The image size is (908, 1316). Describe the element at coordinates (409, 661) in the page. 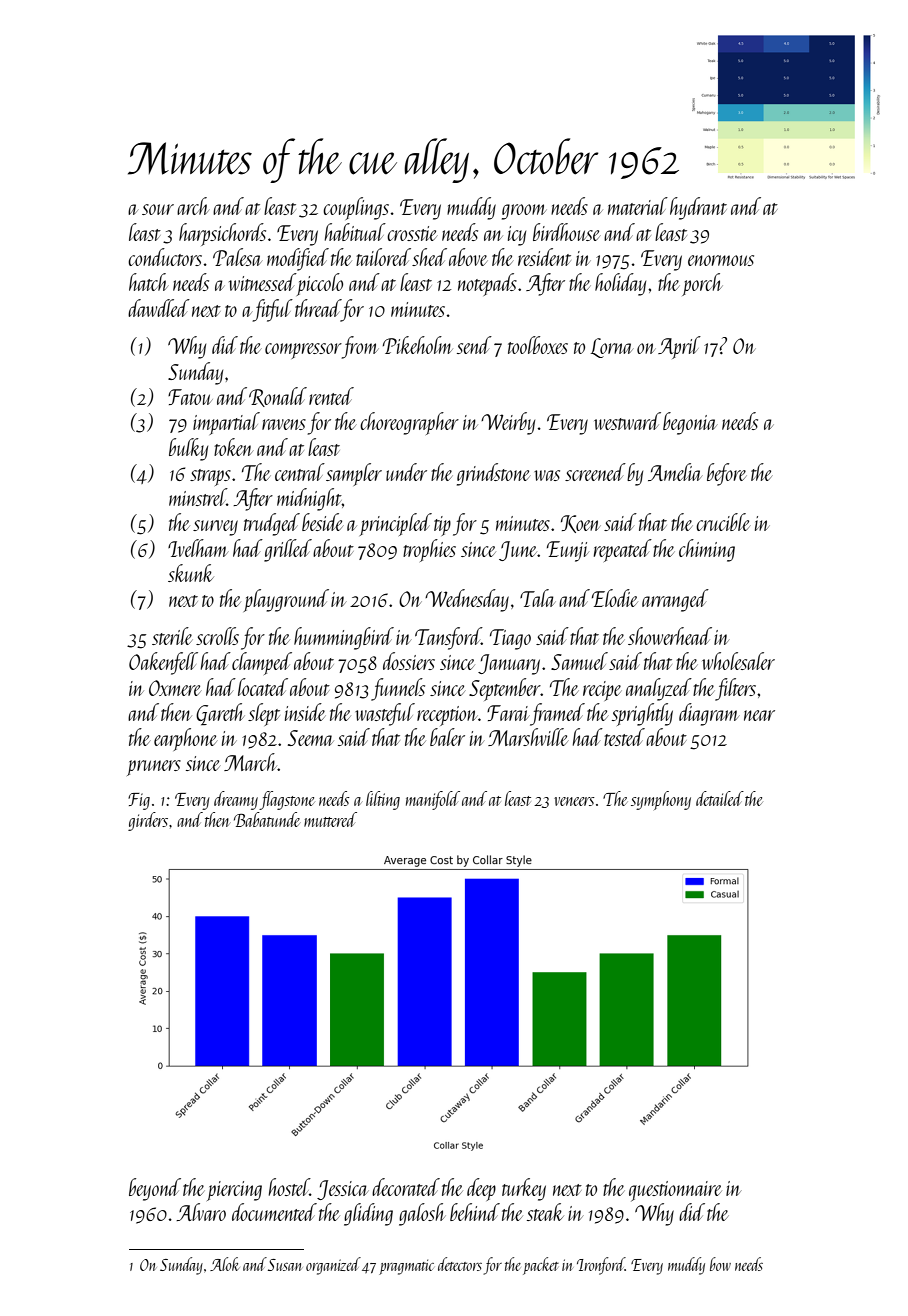

I see `dossiers` at that location.
